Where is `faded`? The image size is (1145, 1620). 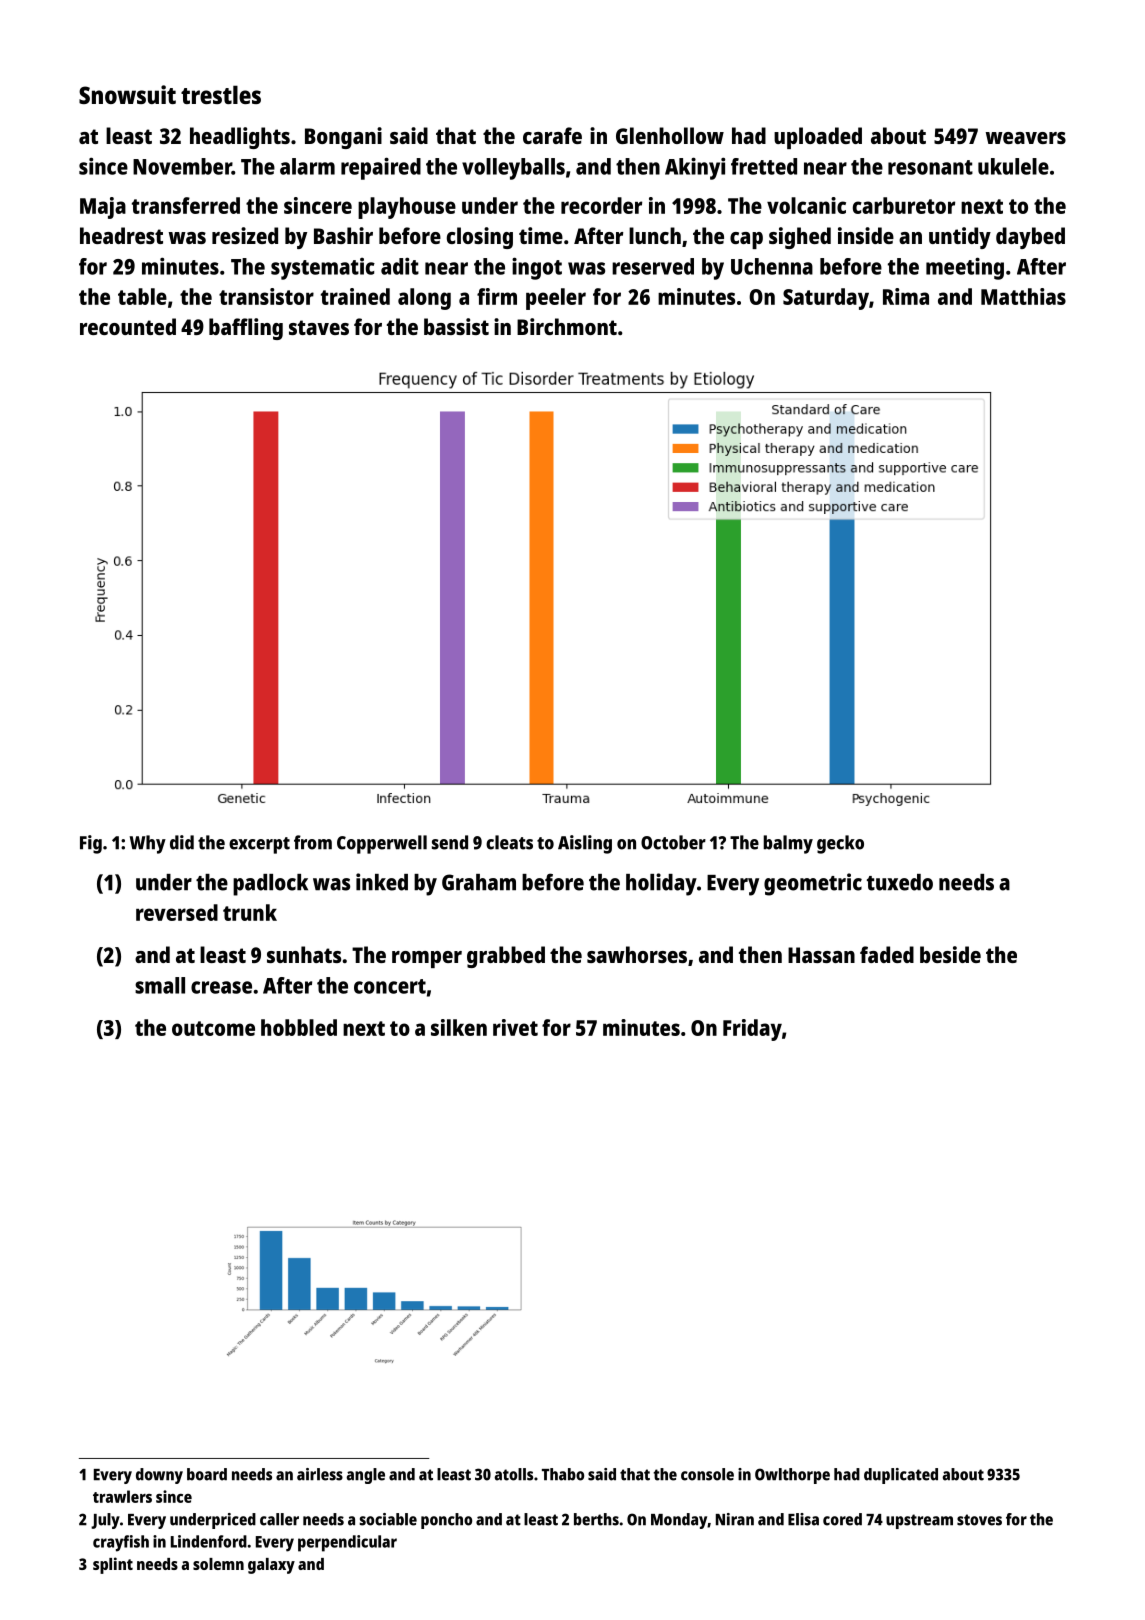 faded is located at coordinates (887, 954).
